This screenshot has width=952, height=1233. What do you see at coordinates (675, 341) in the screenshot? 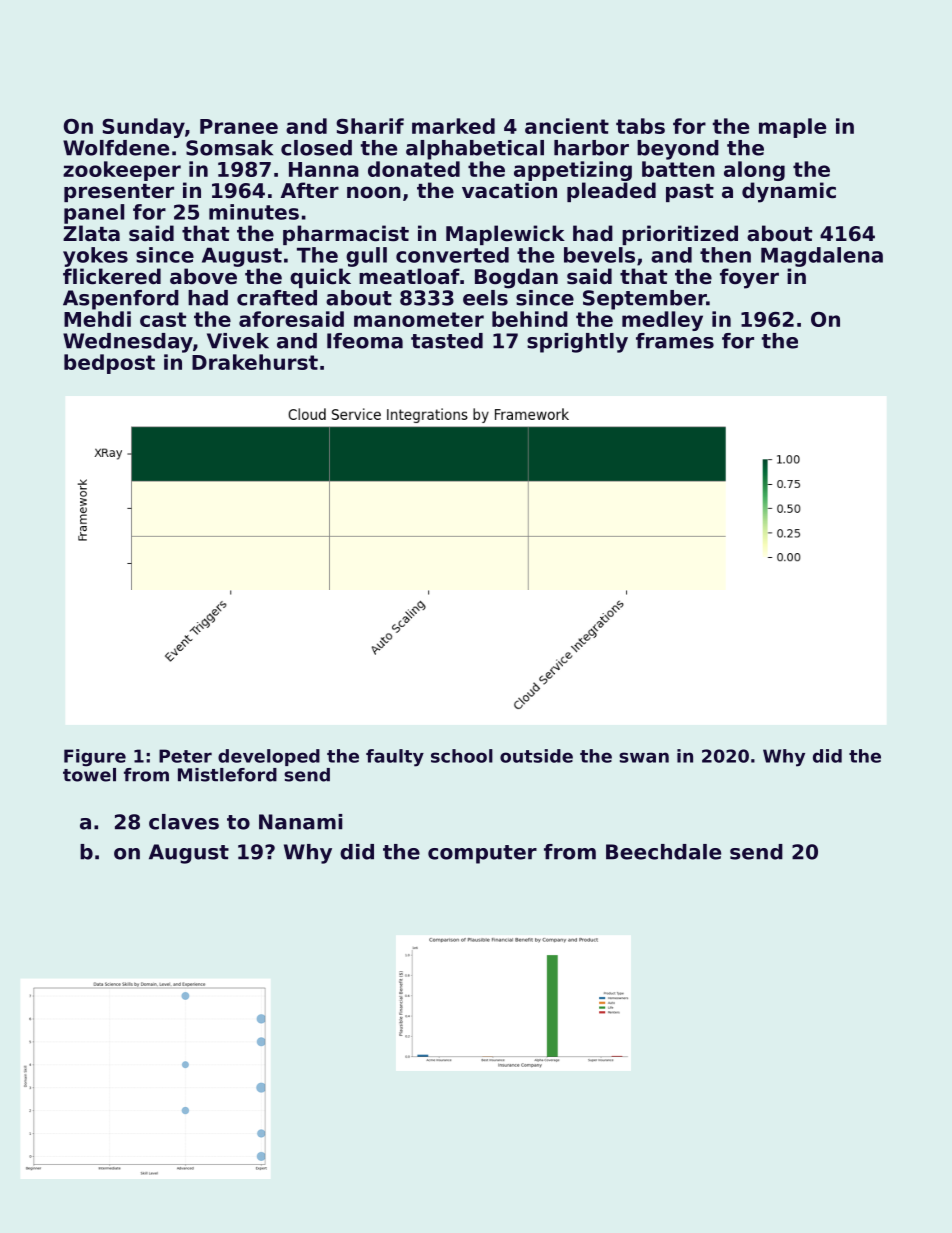
I see `frames` at bounding box center [675, 341].
